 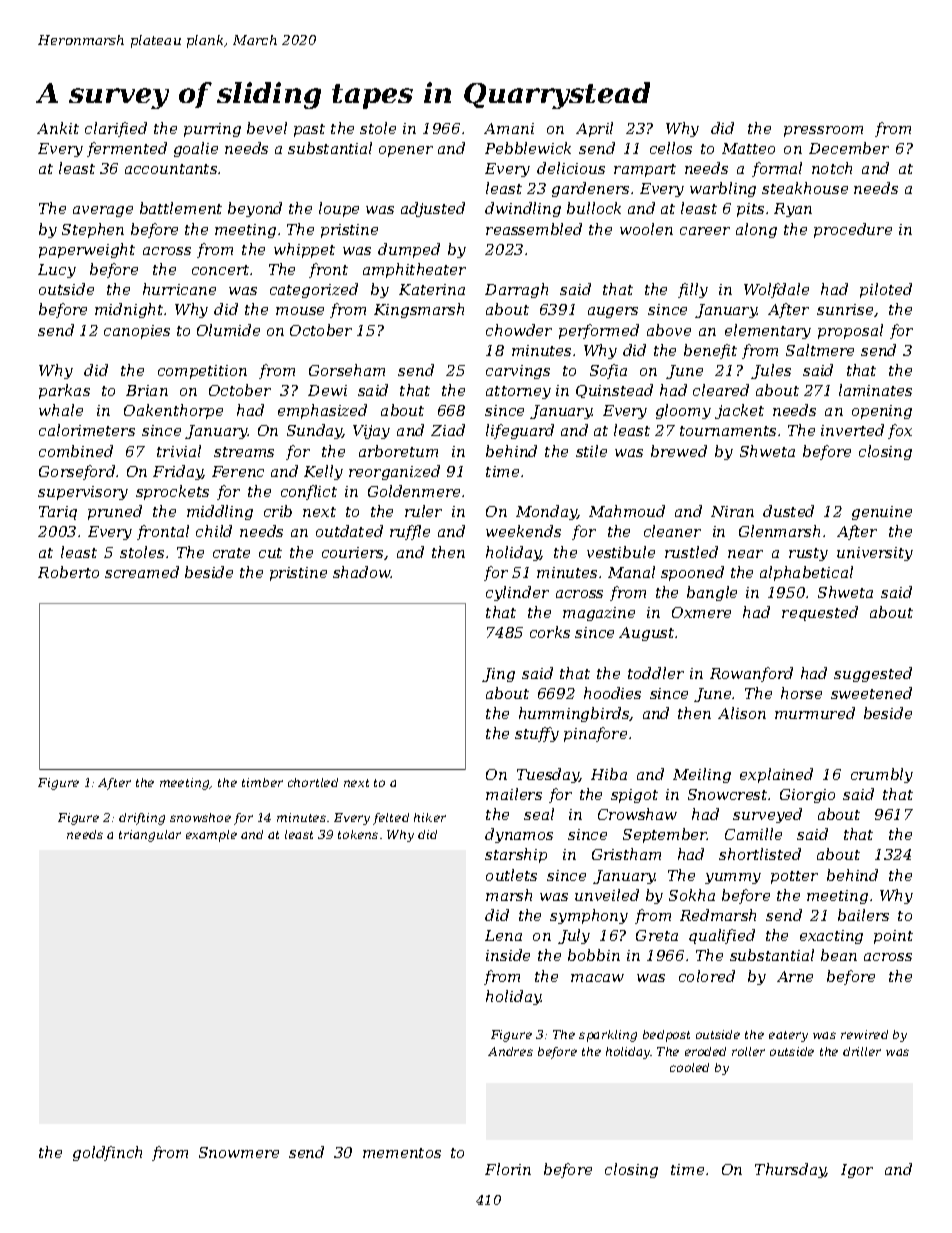 What do you see at coordinates (820, 613) in the screenshot?
I see `requested` at bounding box center [820, 613].
